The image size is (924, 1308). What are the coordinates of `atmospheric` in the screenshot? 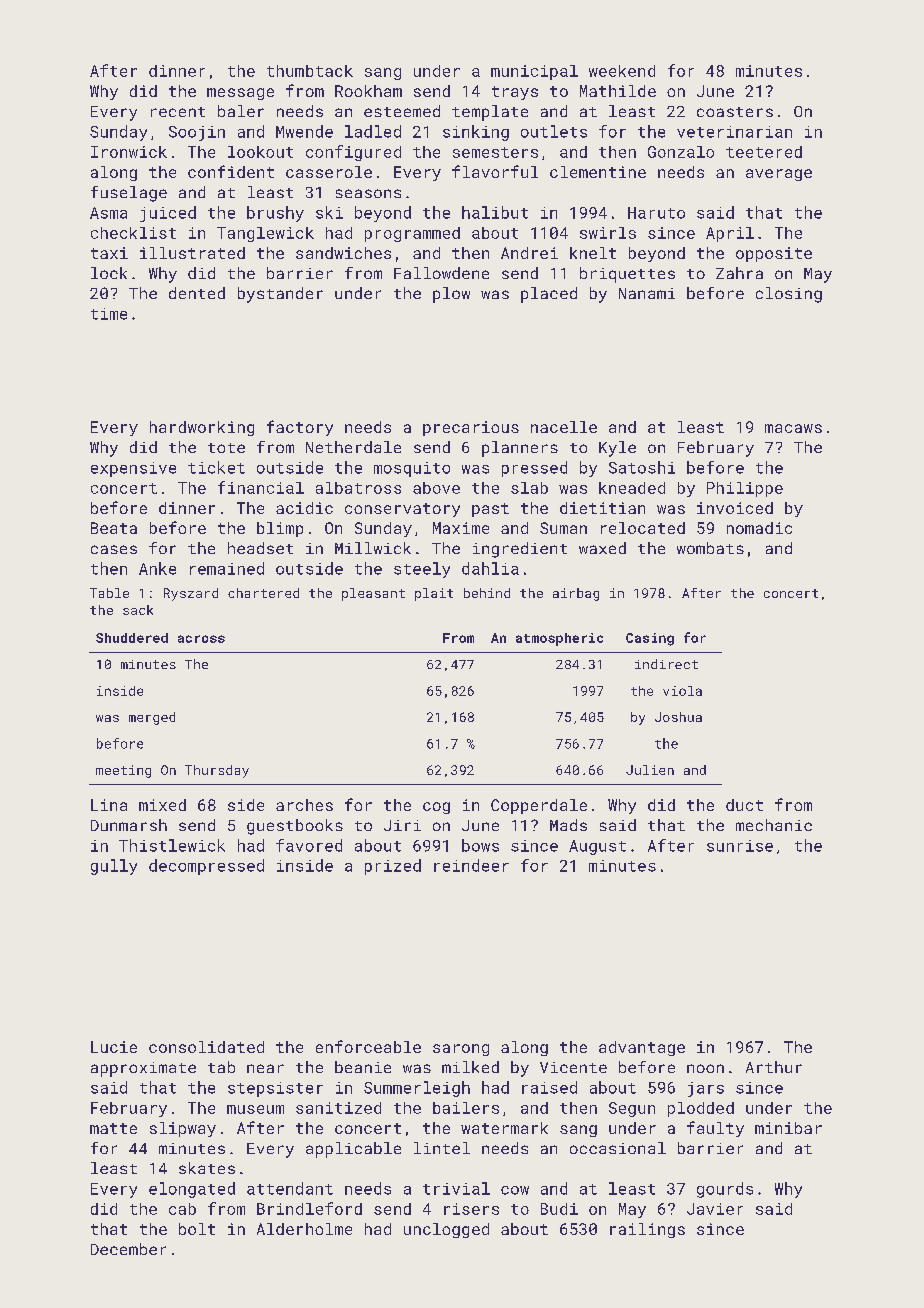 It's located at (559, 639).
